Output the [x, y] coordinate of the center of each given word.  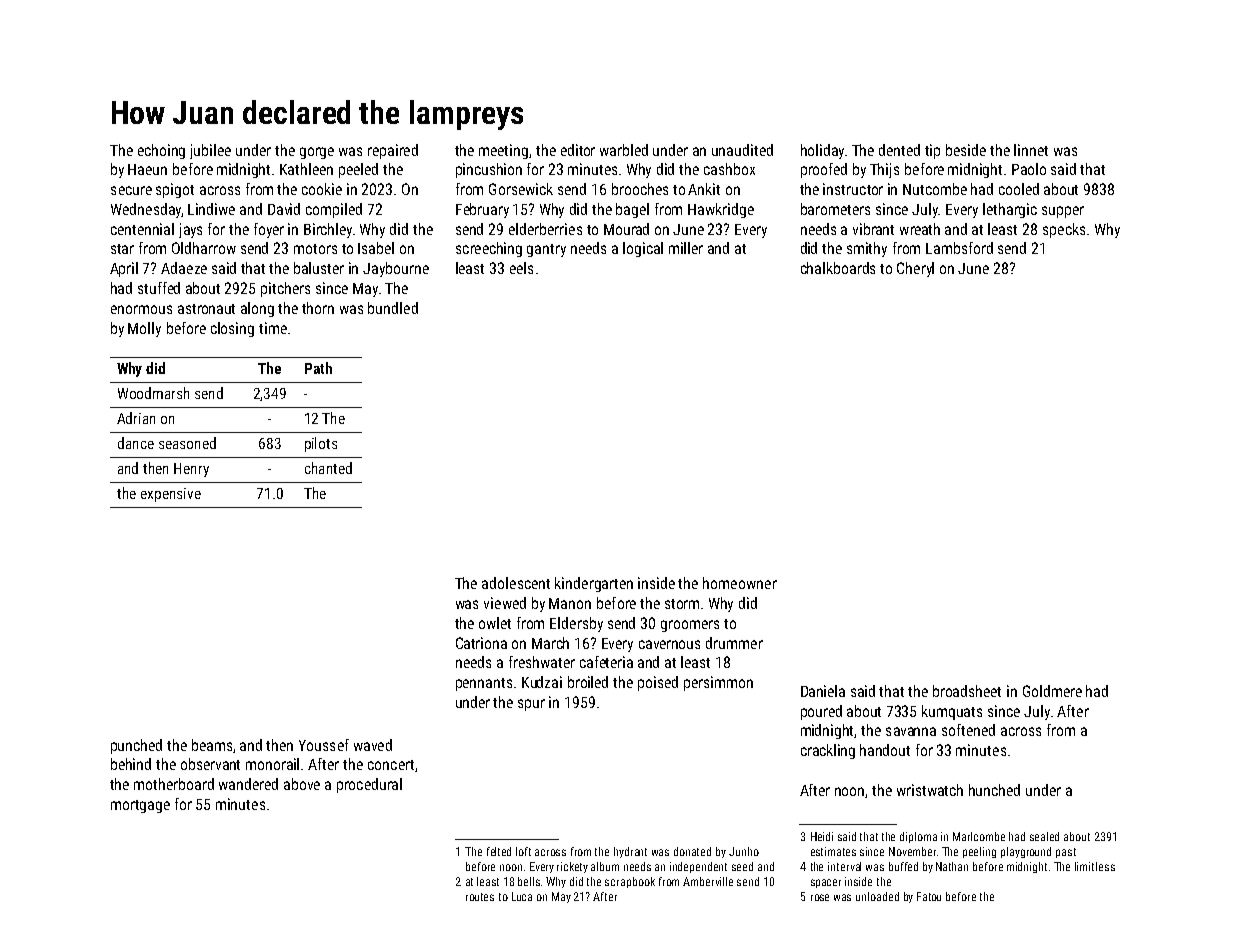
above [302, 784]
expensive [171, 495]
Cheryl [915, 269]
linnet [1031, 150]
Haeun [147, 169]
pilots [321, 444]
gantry [546, 250]
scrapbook [630, 882]
